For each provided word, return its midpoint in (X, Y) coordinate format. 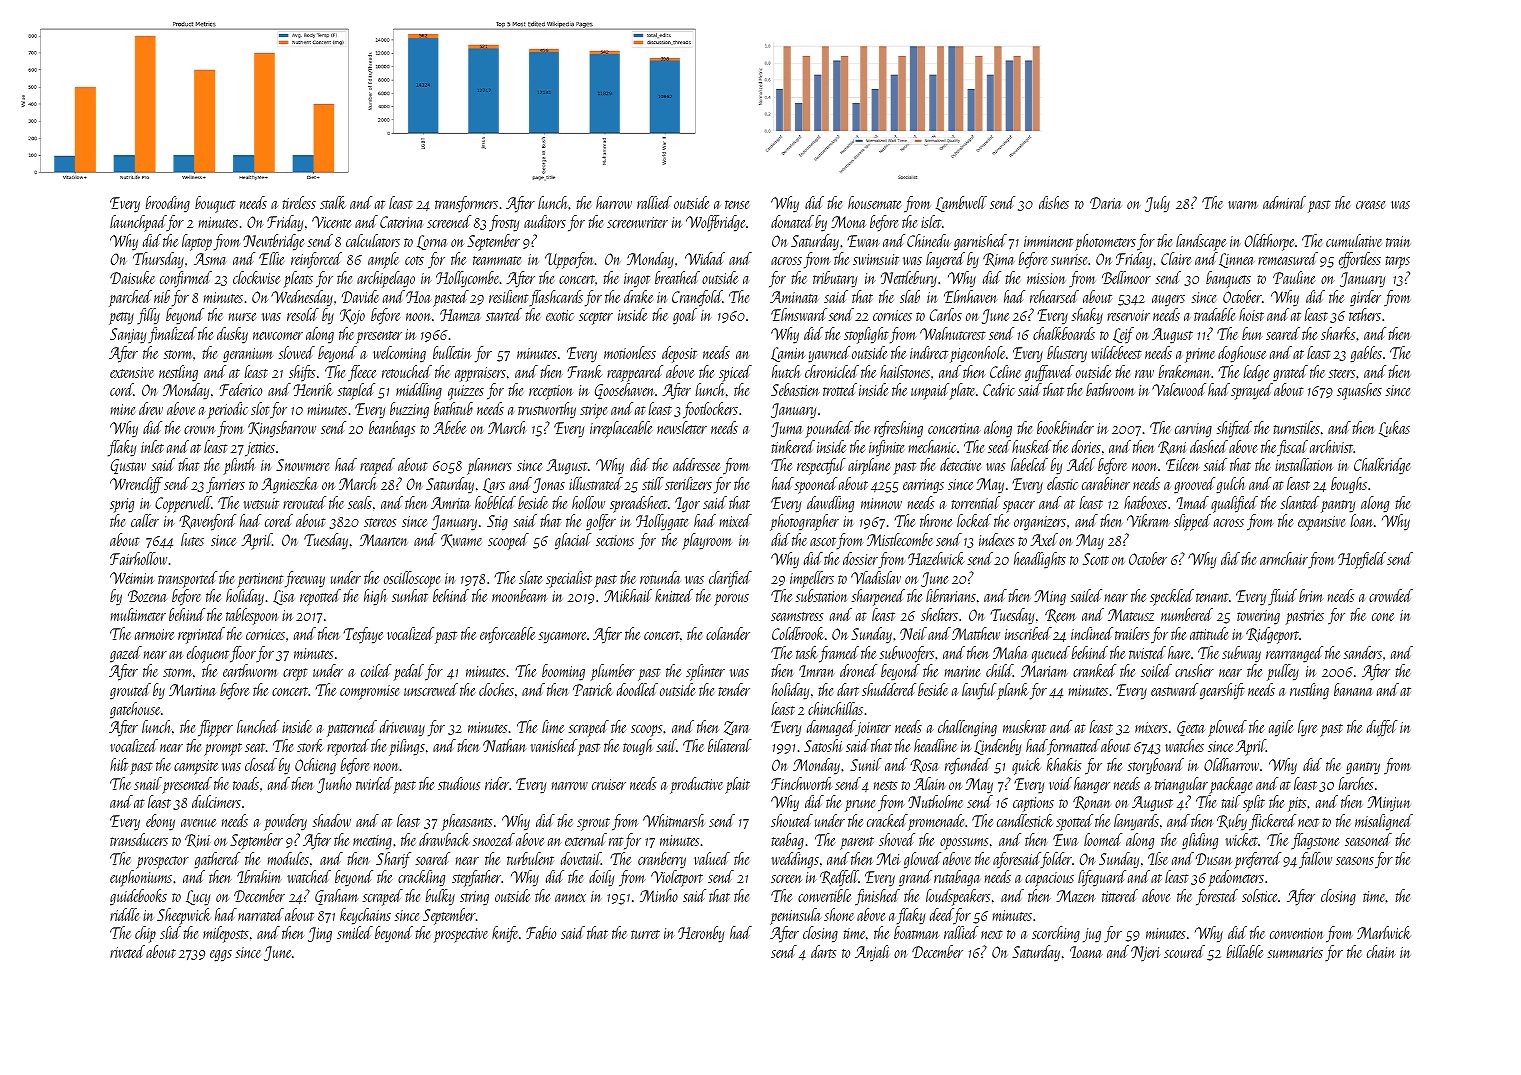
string (474, 898)
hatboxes (1145, 502)
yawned (829, 354)
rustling (1309, 691)
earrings (923, 486)
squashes (1359, 391)
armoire (154, 634)
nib (162, 296)
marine (963, 671)
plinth (239, 466)
